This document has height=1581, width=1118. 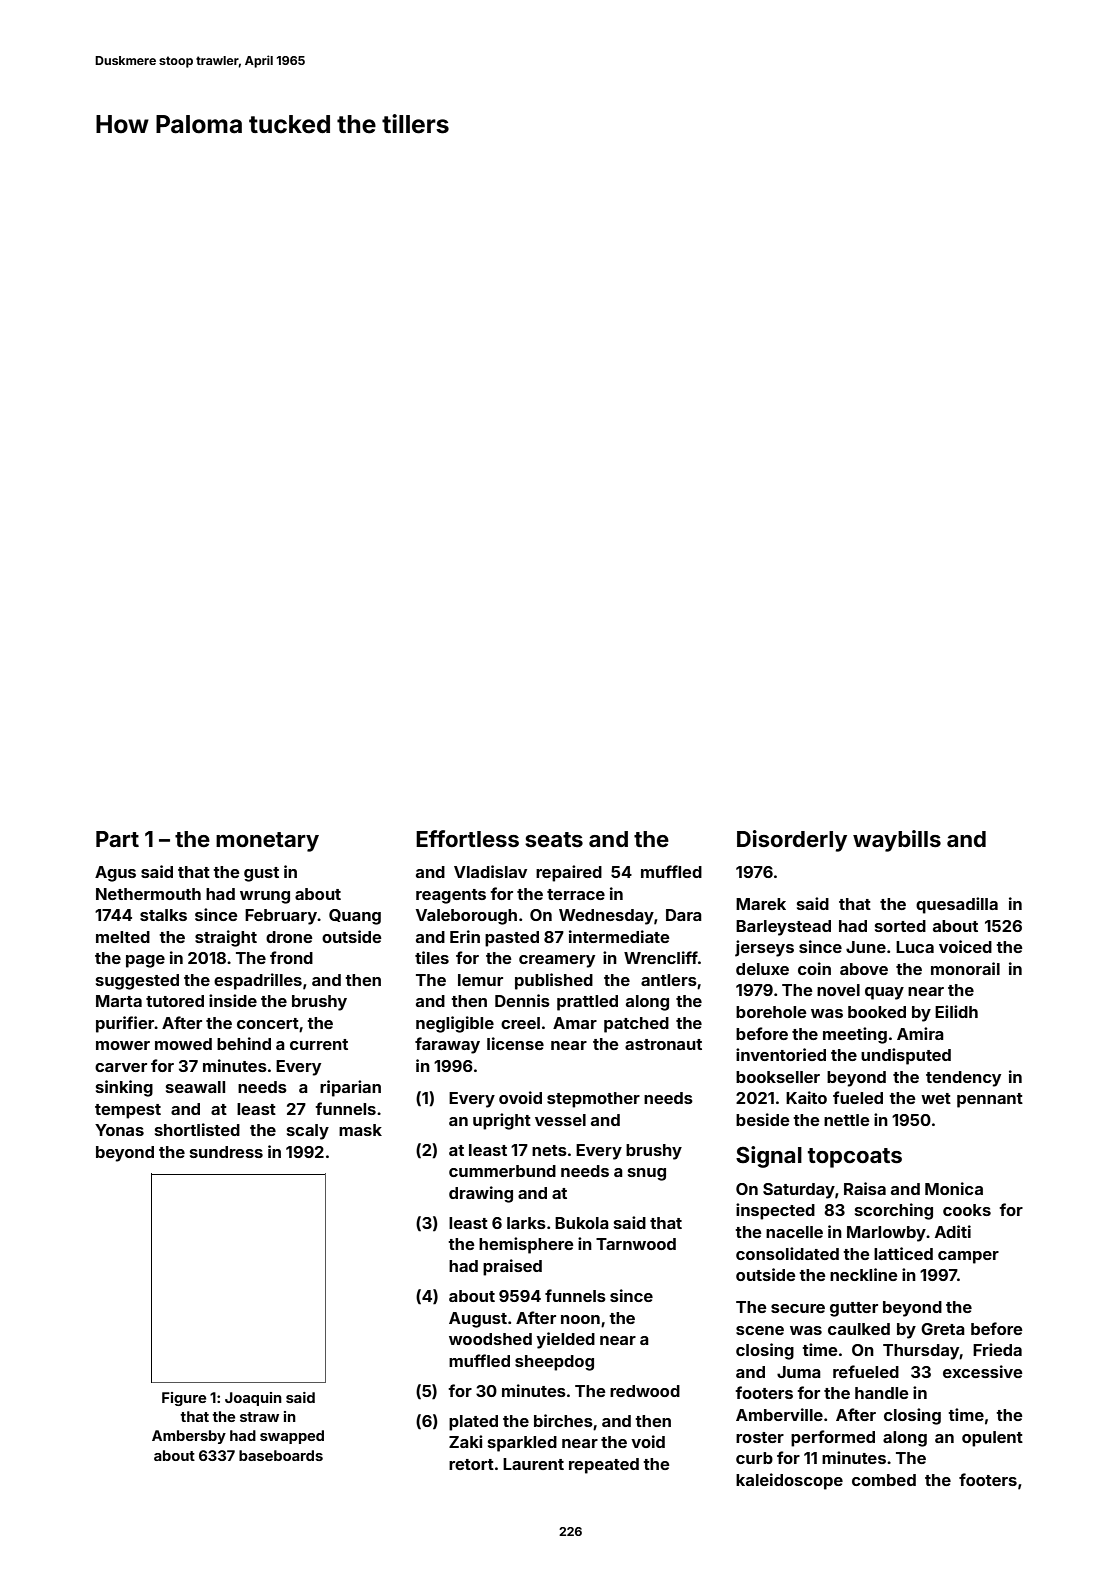 I want to click on sorted, so click(x=900, y=926).
